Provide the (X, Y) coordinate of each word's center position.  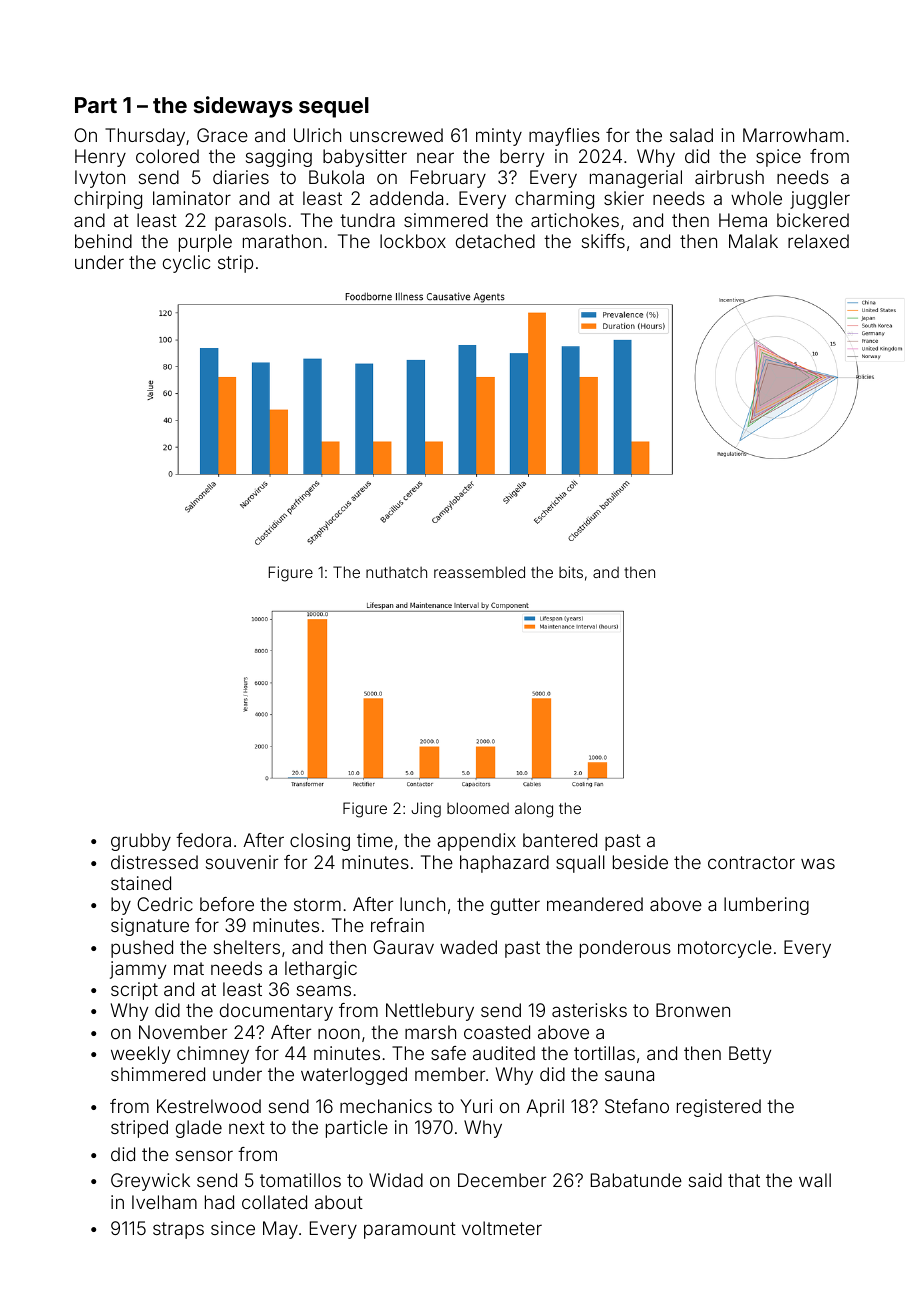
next (247, 1127)
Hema (743, 220)
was (818, 863)
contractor (751, 862)
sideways (243, 107)
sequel (334, 107)
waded (468, 947)
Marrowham (793, 135)
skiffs (603, 241)
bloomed (478, 808)
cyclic (186, 264)
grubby (141, 842)
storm (317, 904)
